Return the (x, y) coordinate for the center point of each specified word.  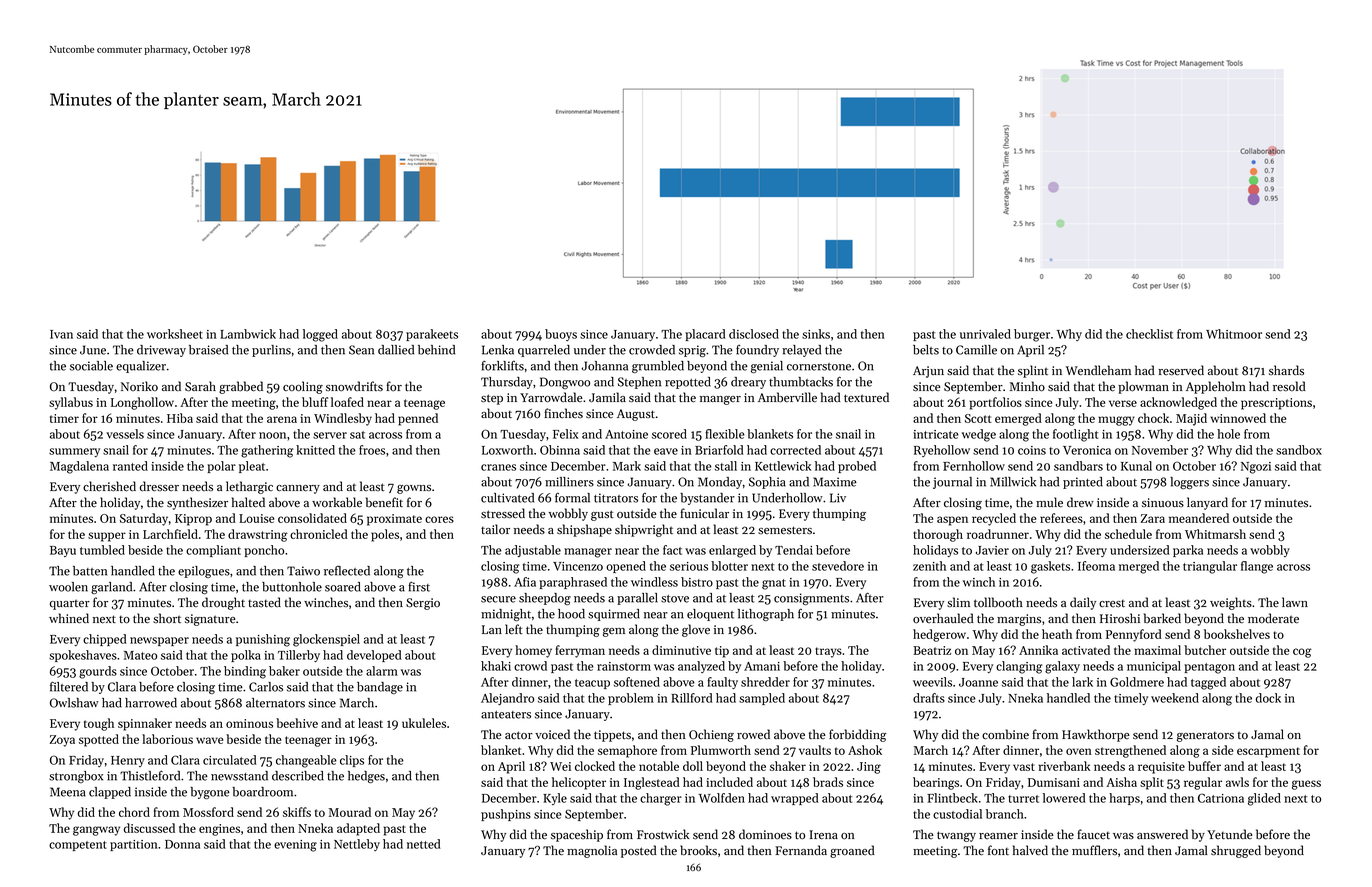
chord (134, 812)
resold (1289, 386)
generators (1205, 737)
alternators (275, 703)
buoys (561, 335)
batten (90, 571)
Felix (565, 434)
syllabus (71, 403)
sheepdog (545, 599)
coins (1032, 450)
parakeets (432, 335)
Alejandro (507, 699)
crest (1112, 604)
